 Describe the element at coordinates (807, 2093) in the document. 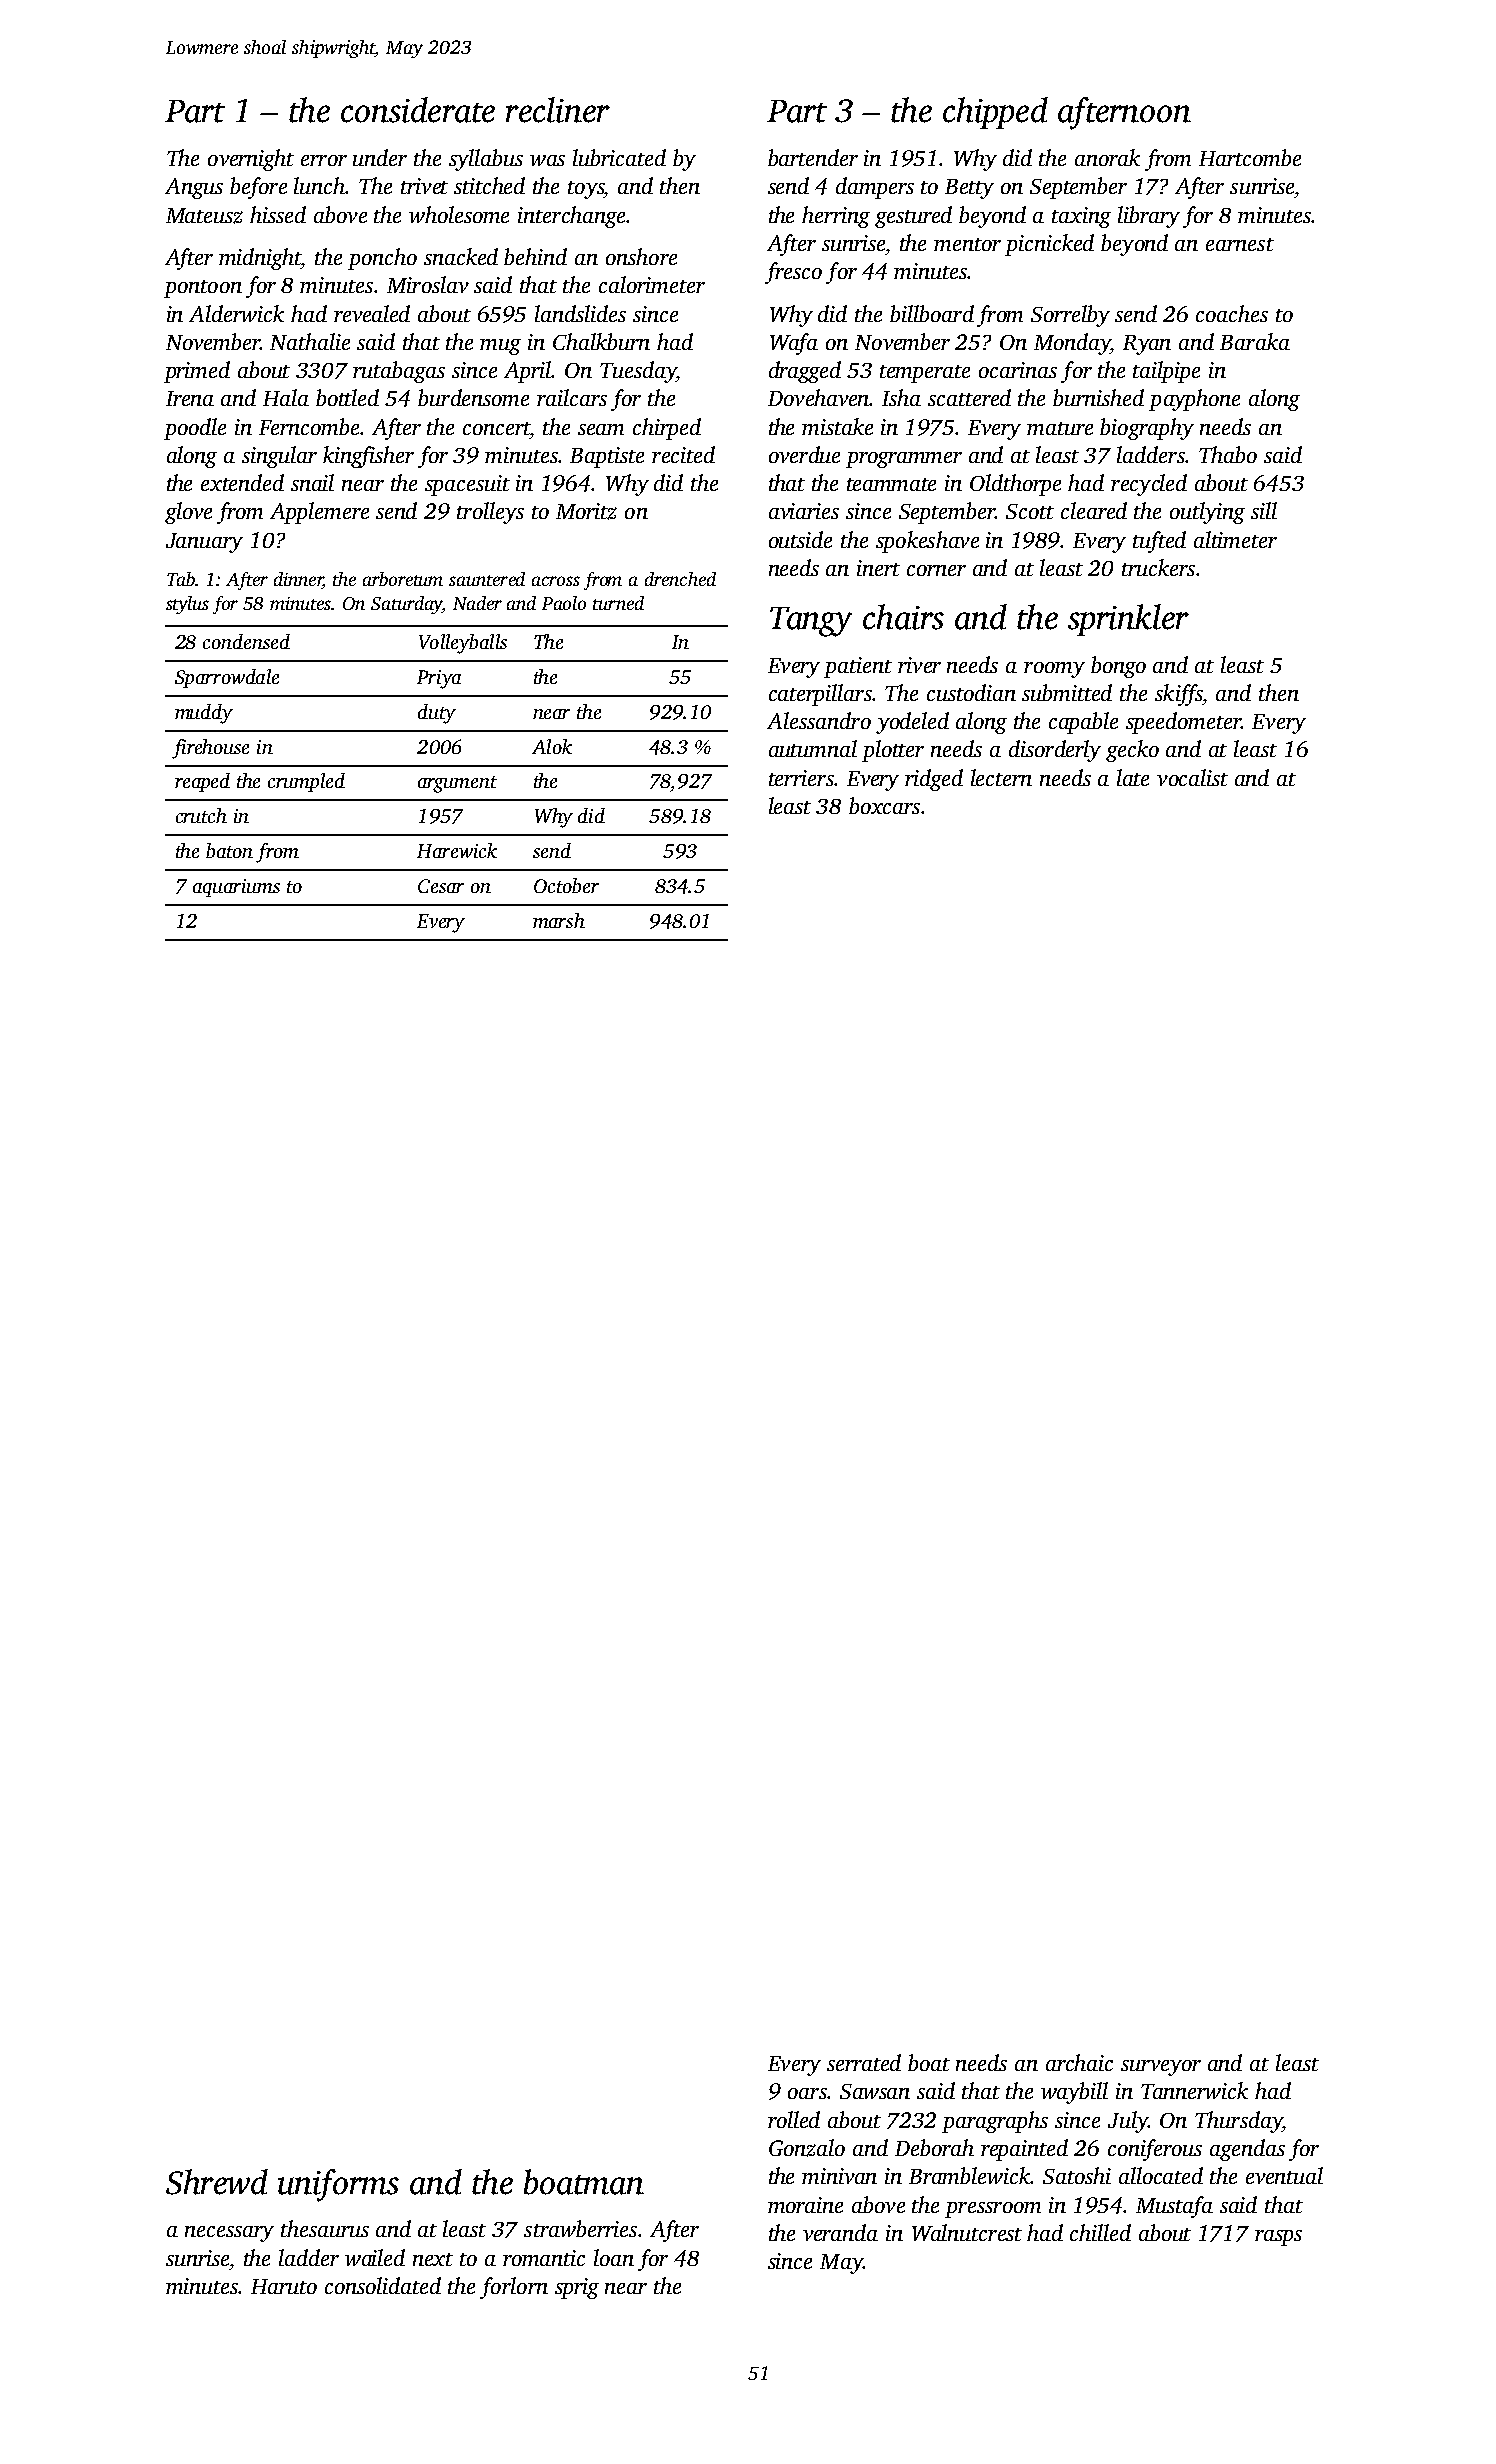

I see `oars` at that location.
